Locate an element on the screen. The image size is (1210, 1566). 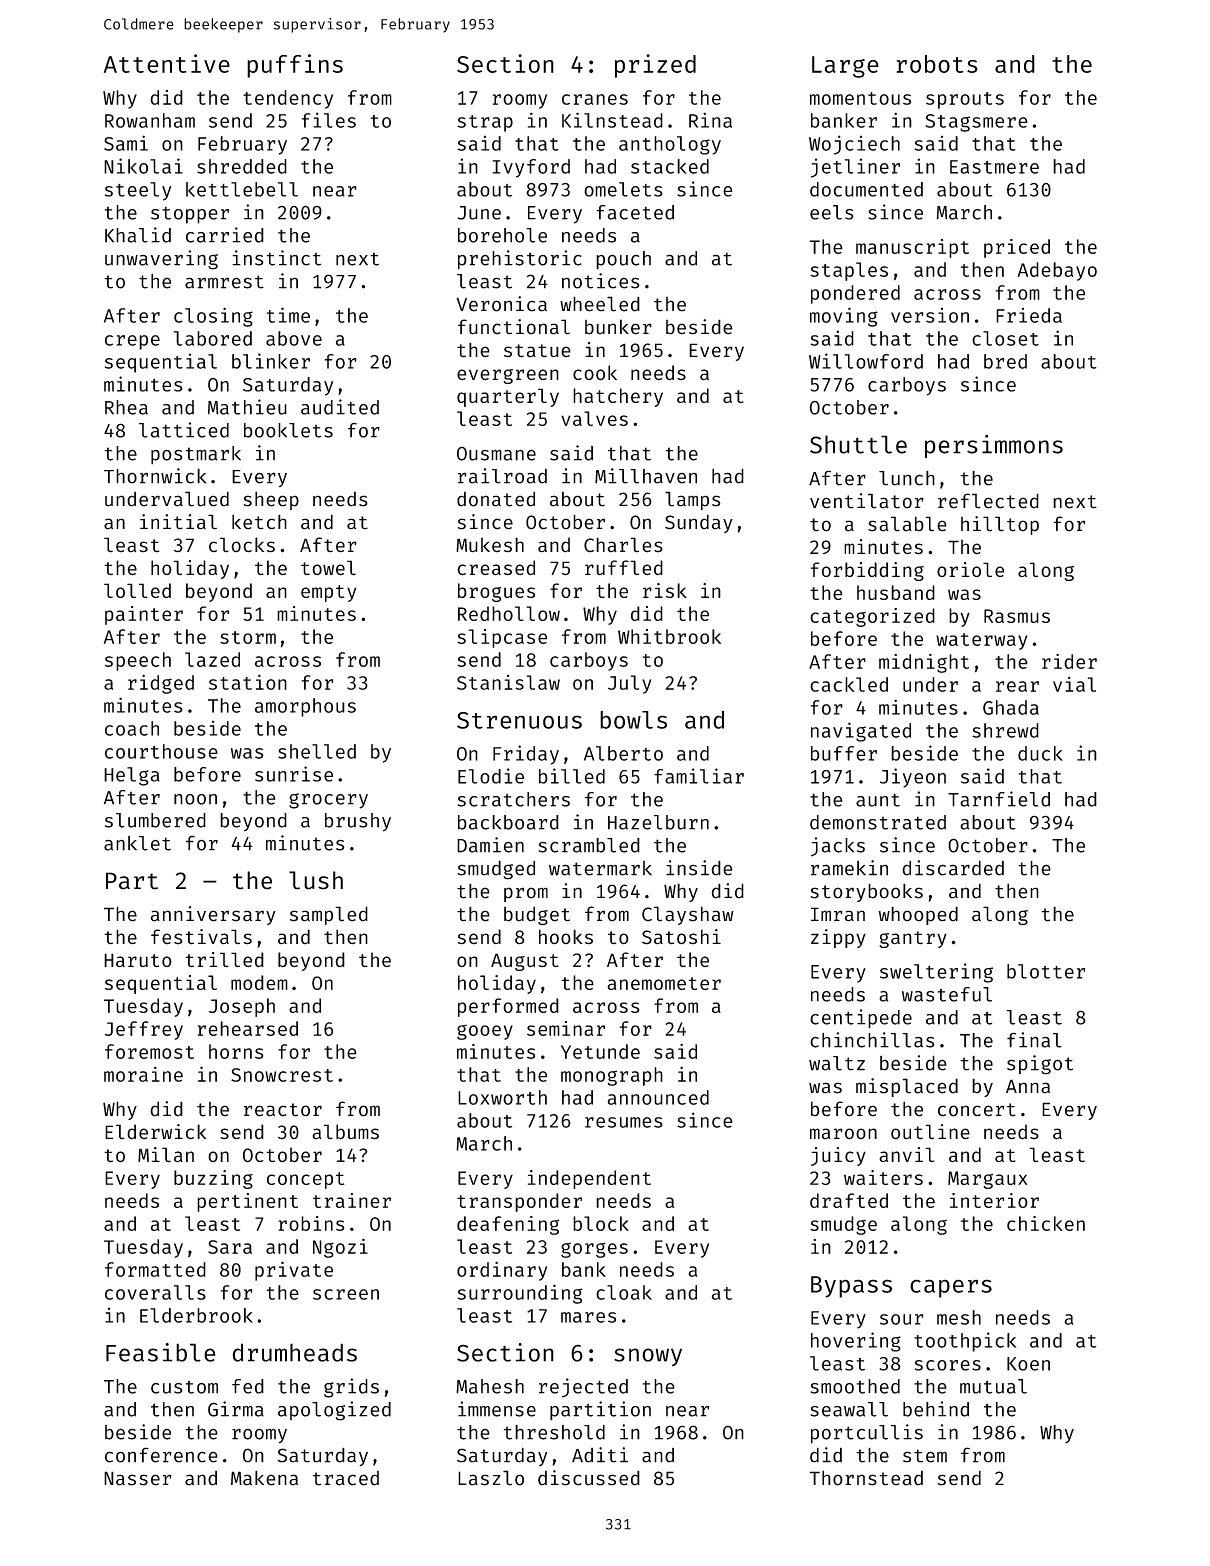
Loxworth is located at coordinates (502, 1097).
